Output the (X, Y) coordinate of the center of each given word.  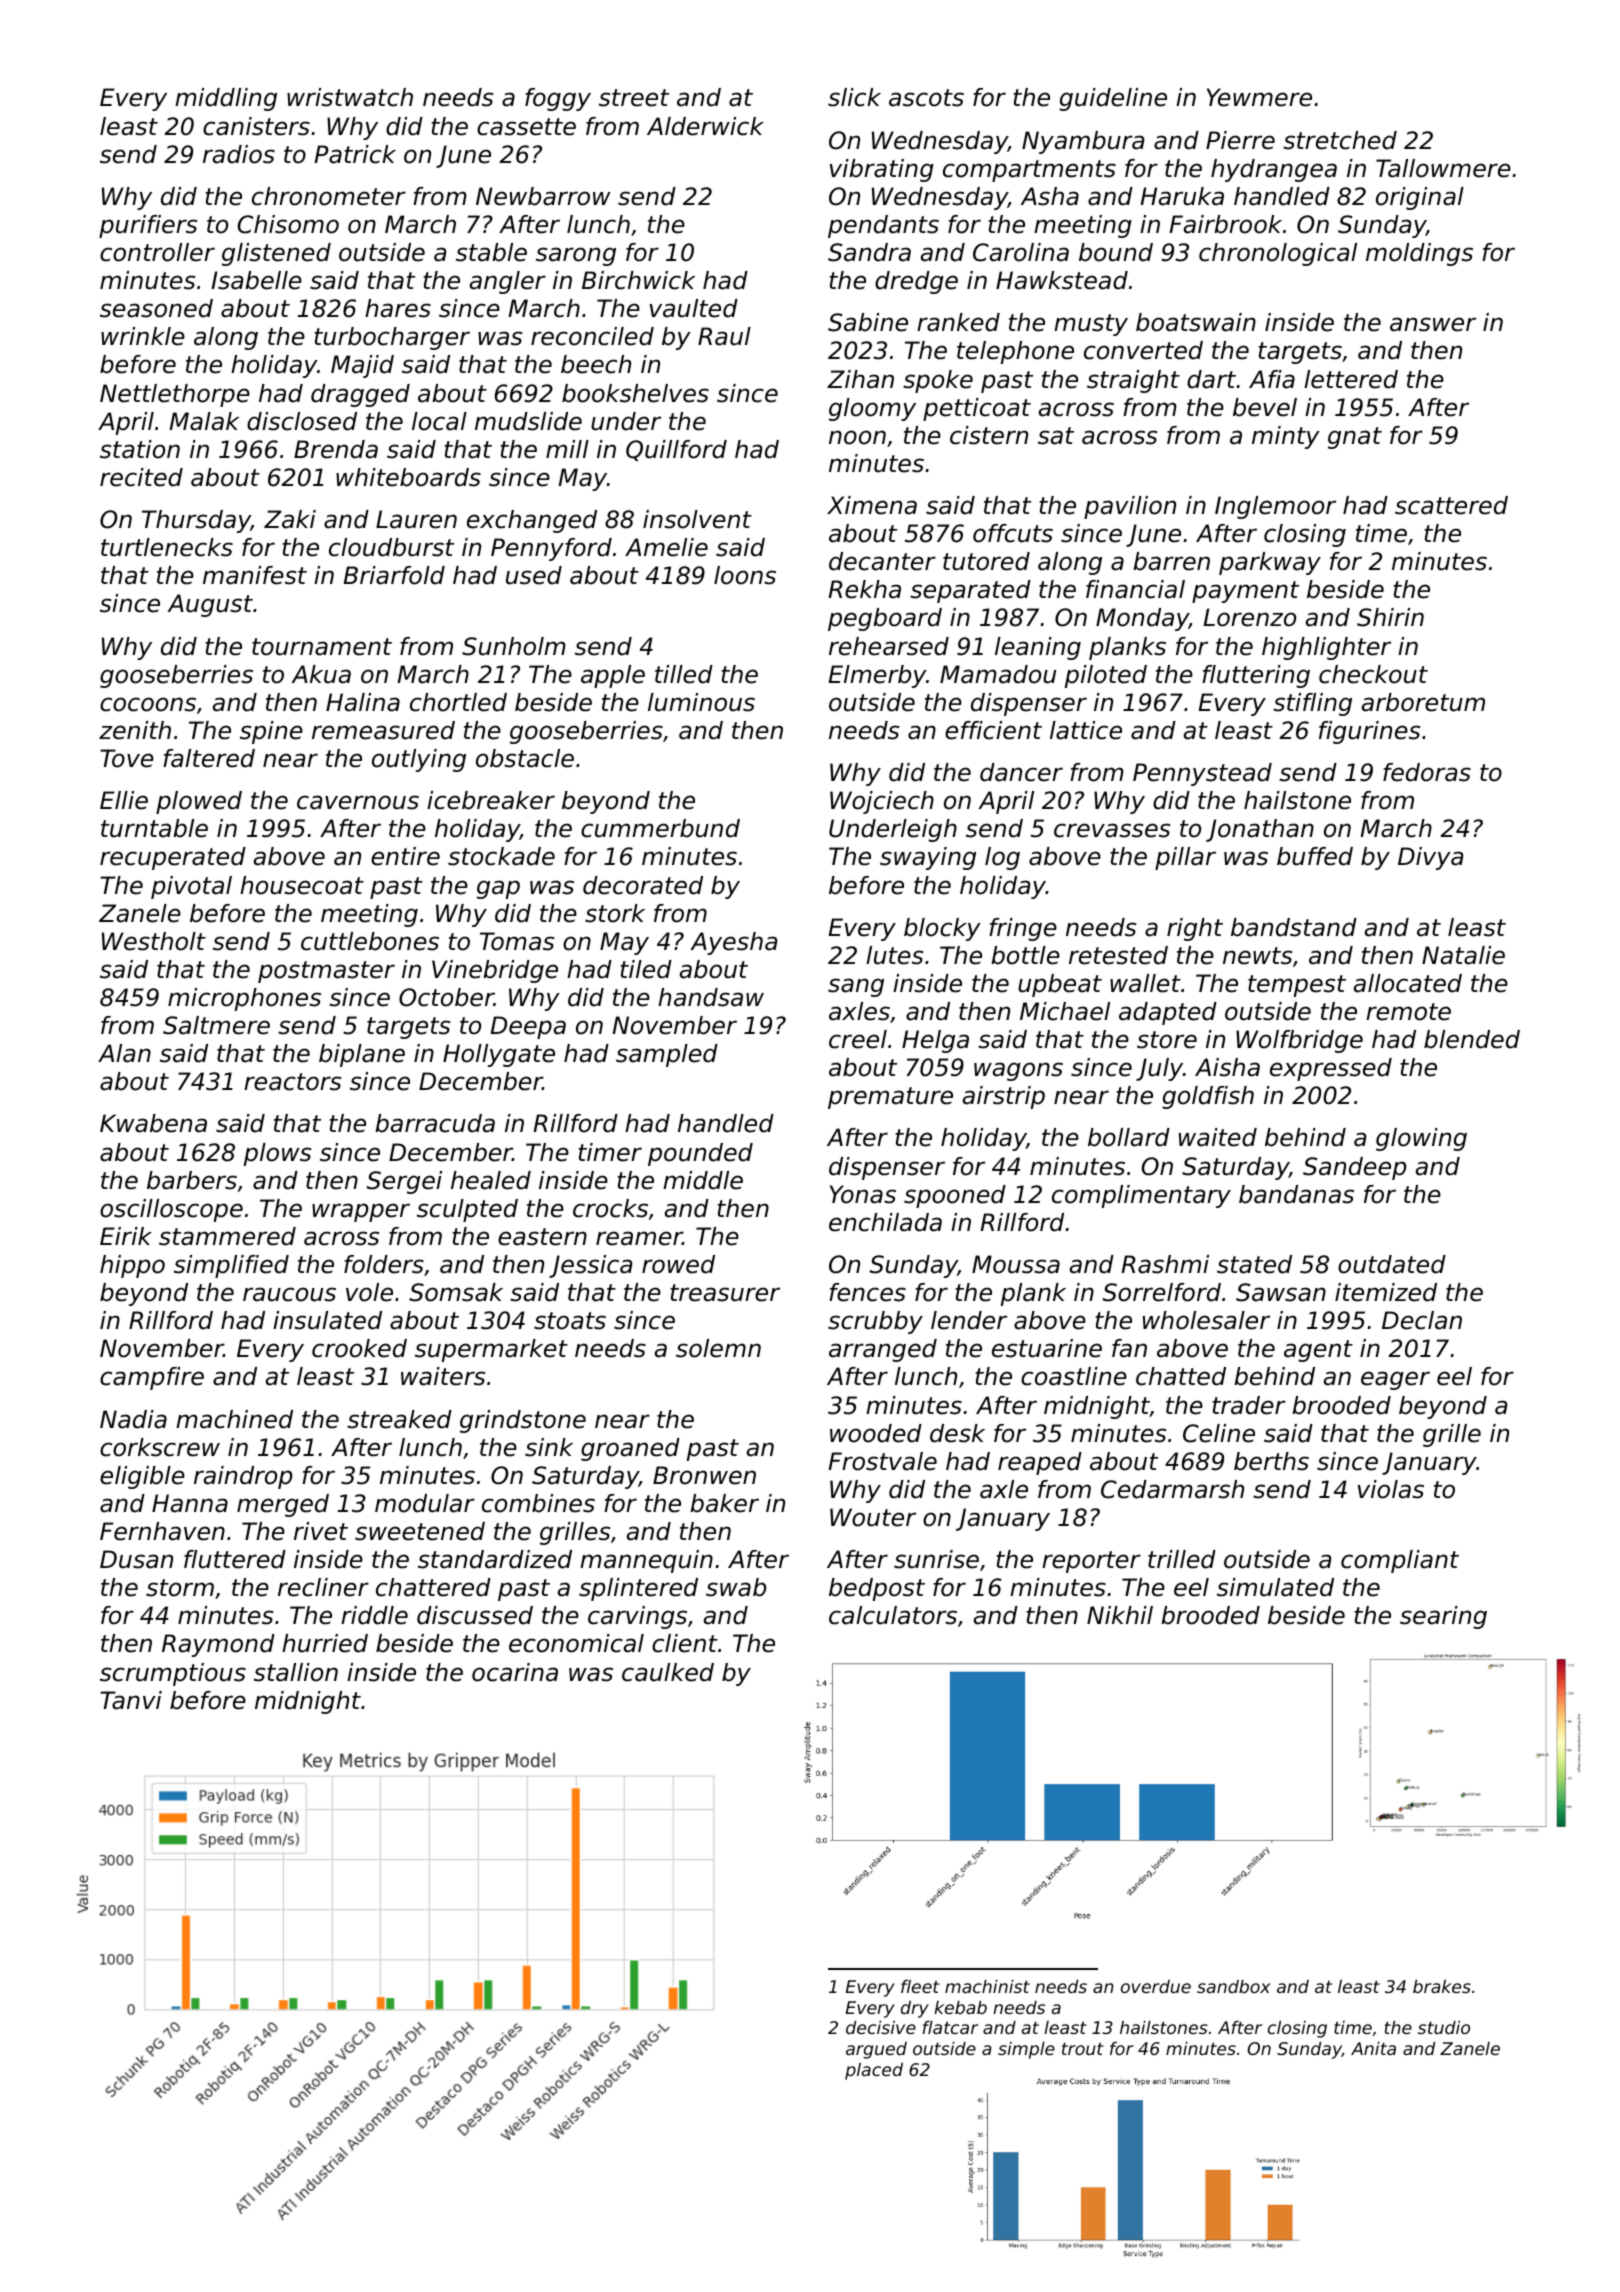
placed (874, 2071)
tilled (684, 674)
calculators (893, 1615)
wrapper (361, 1212)
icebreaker (491, 800)
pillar (1185, 858)
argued (876, 2050)
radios (239, 154)
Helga (935, 1041)
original (1420, 198)
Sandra (869, 252)
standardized (495, 1559)
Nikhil (1120, 1615)
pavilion (1130, 507)
